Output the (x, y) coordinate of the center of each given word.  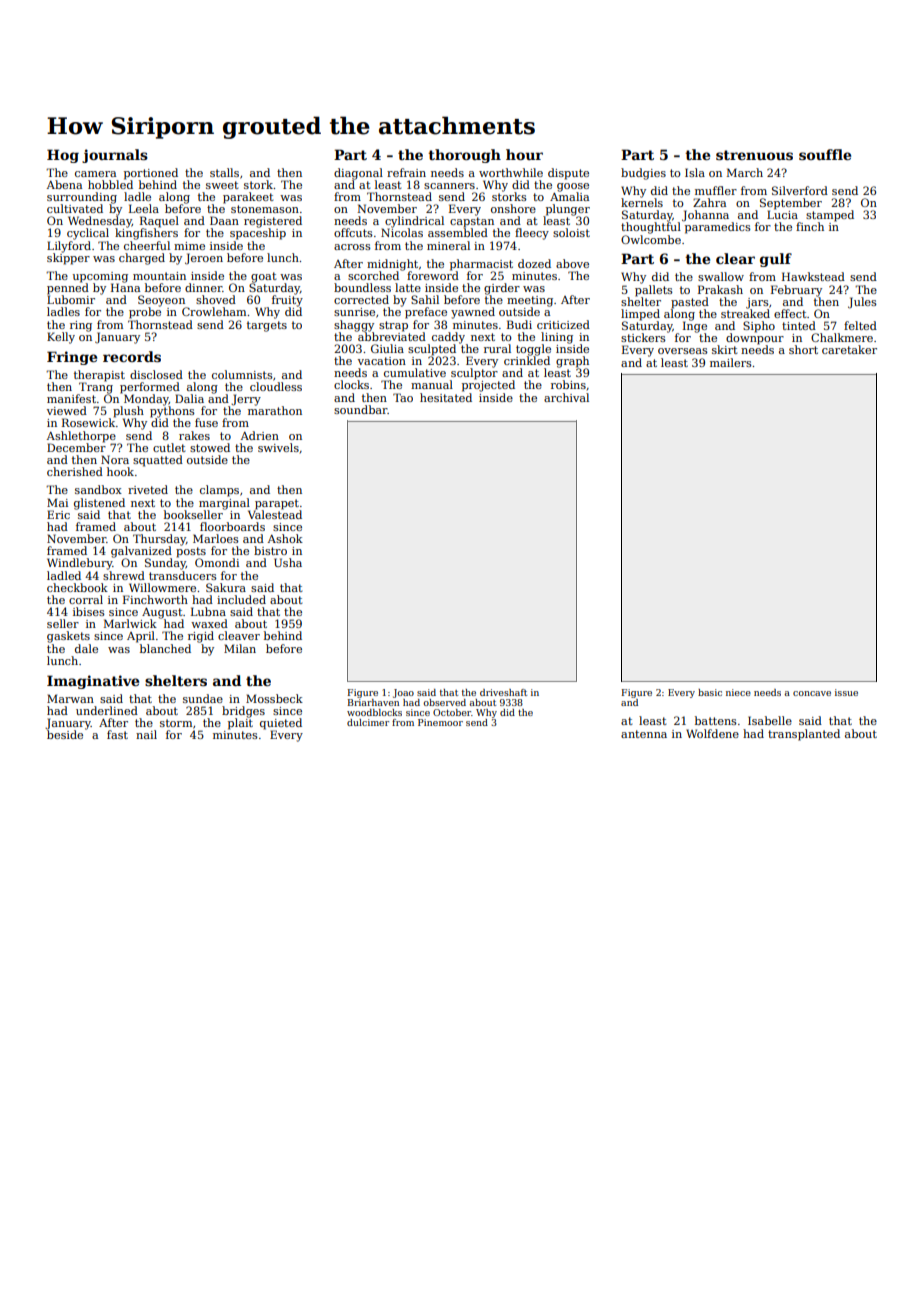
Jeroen (204, 259)
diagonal (358, 174)
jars (757, 303)
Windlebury (80, 564)
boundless (362, 287)
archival (566, 397)
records (132, 356)
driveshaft (503, 692)
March (745, 172)
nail (146, 734)
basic (710, 692)
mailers (731, 362)
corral (86, 599)
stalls (224, 172)
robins (568, 384)
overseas (683, 351)
